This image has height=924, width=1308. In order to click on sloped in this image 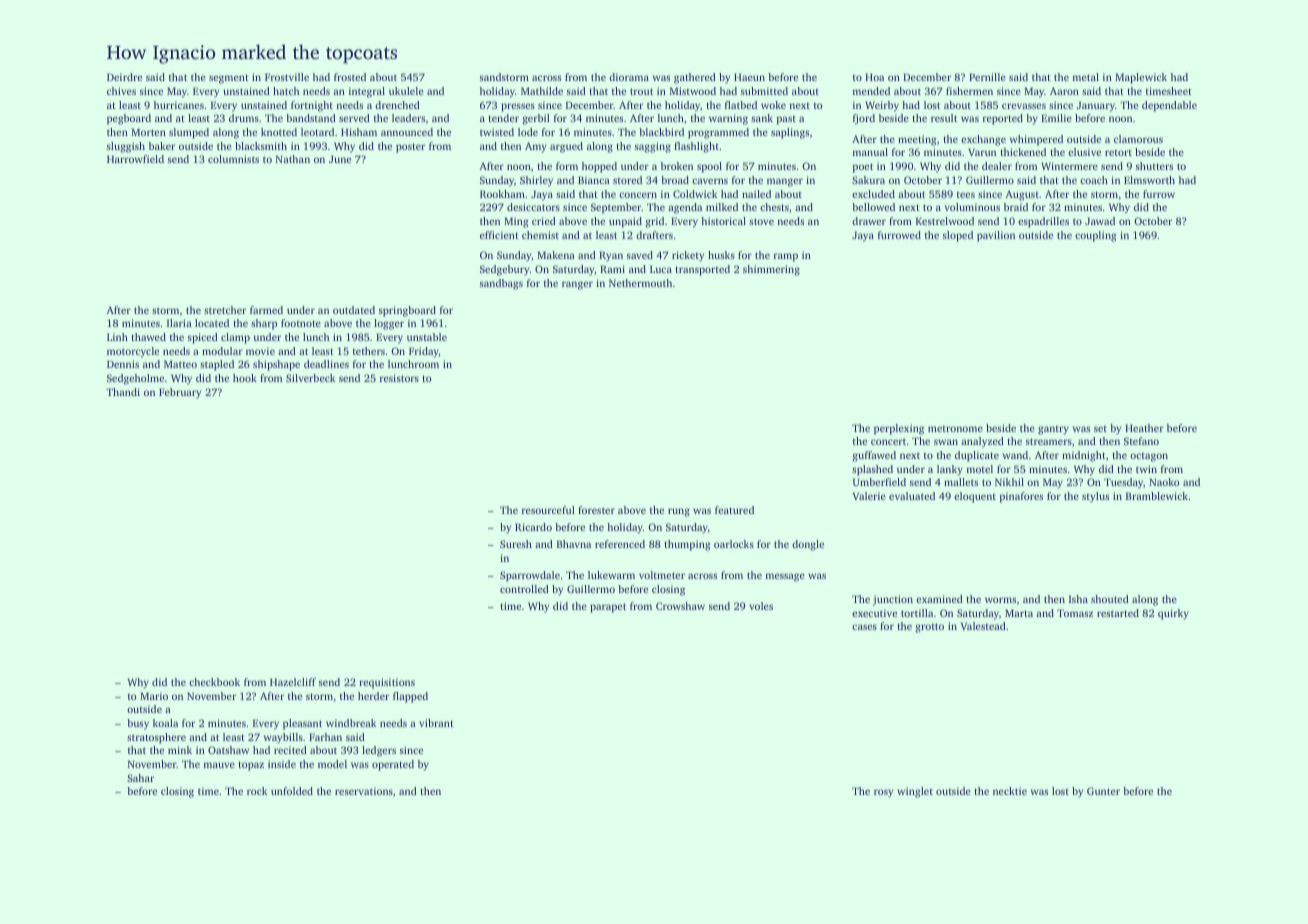, I will do `click(958, 236)`.
